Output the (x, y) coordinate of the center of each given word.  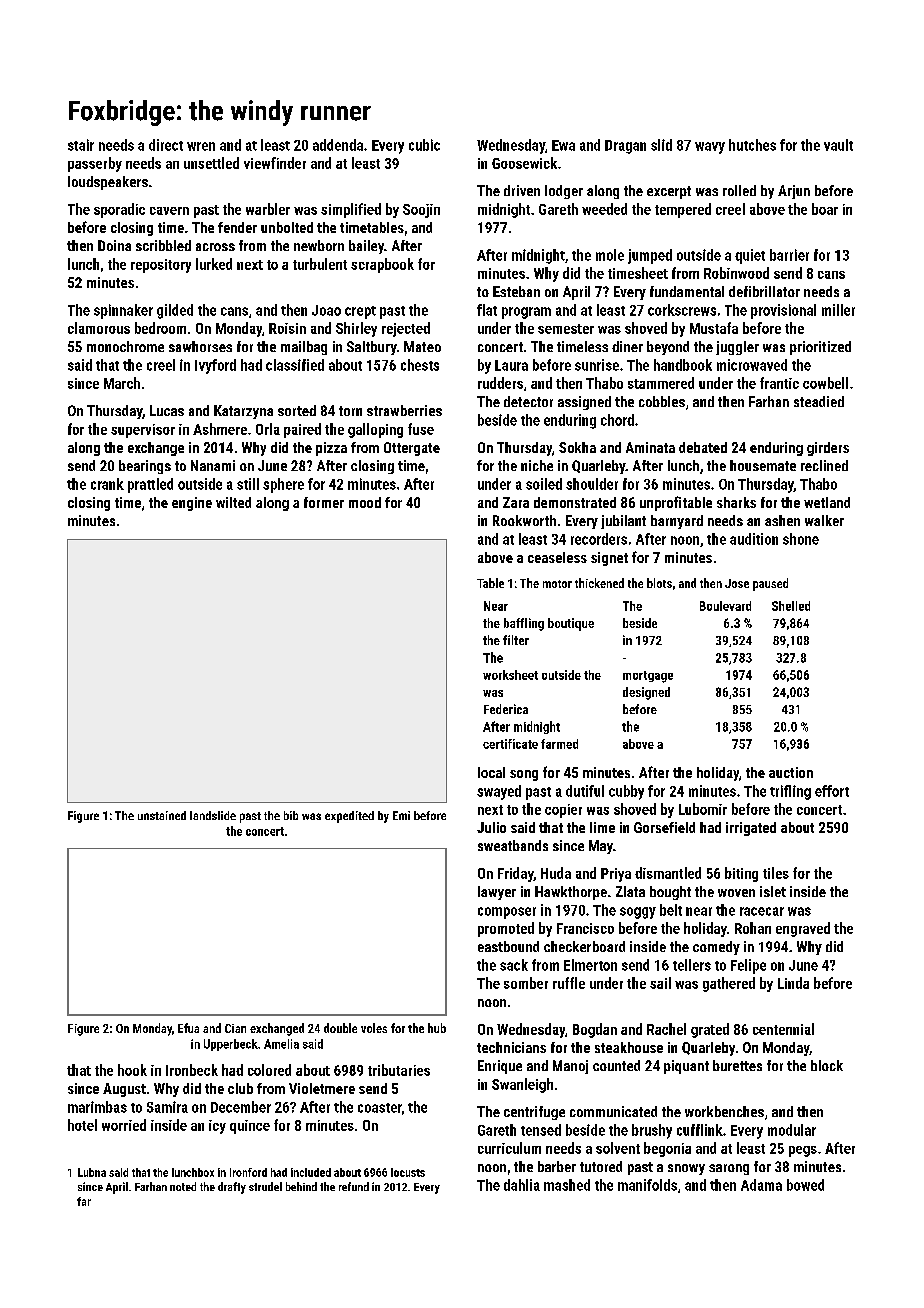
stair (81, 145)
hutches (752, 145)
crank (107, 484)
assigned (584, 403)
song (524, 775)
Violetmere (322, 1088)
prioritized (820, 348)
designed (646, 693)
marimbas (97, 1107)
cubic (424, 145)
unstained (162, 815)
